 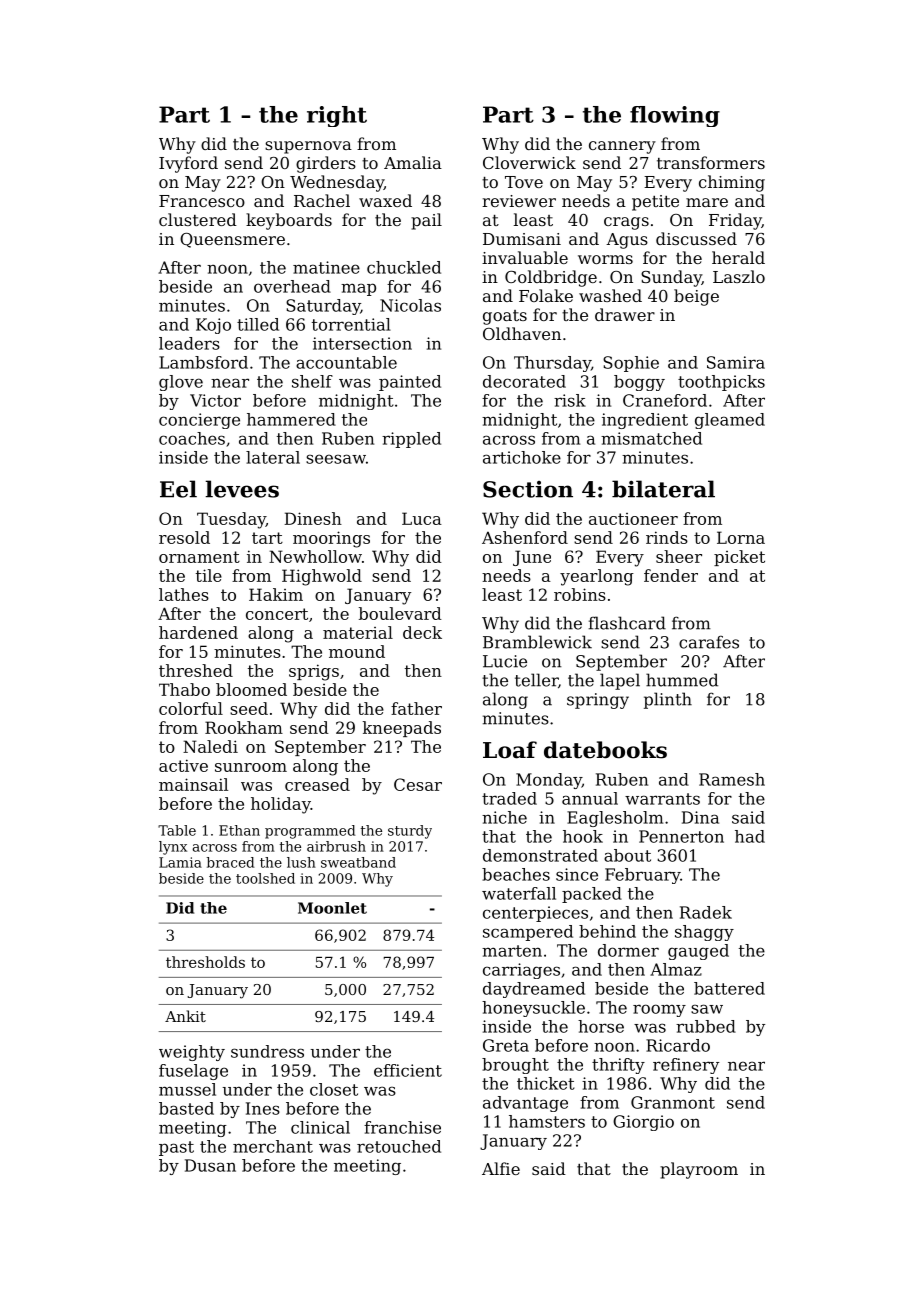 What do you see at coordinates (668, 700) in the document?
I see `plinth` at bounding box center [668, 700].
